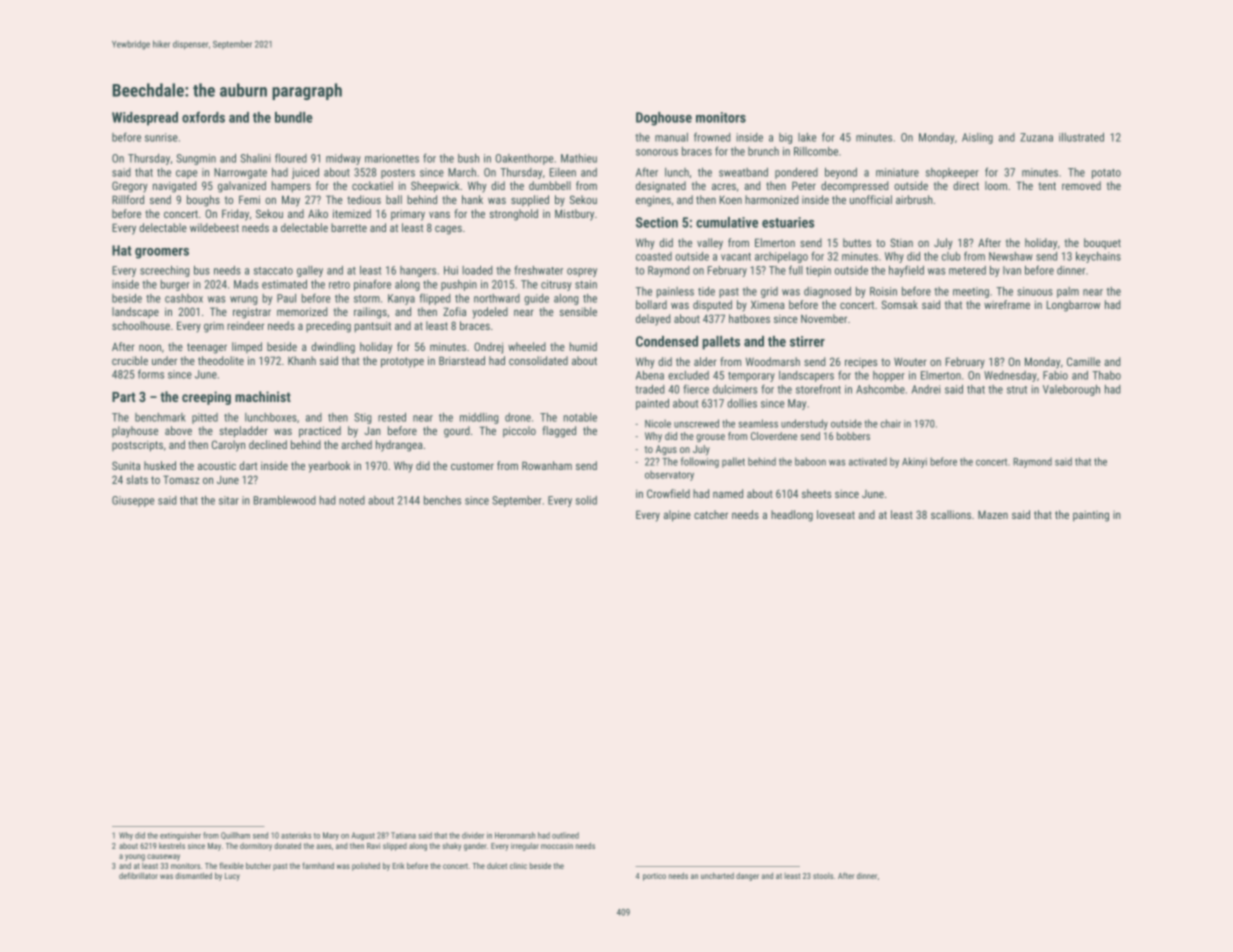 The width and height of the page is (1233, 952). Describe the element at coordinates (291, 187) in the page. I see `hampers` at that location.
